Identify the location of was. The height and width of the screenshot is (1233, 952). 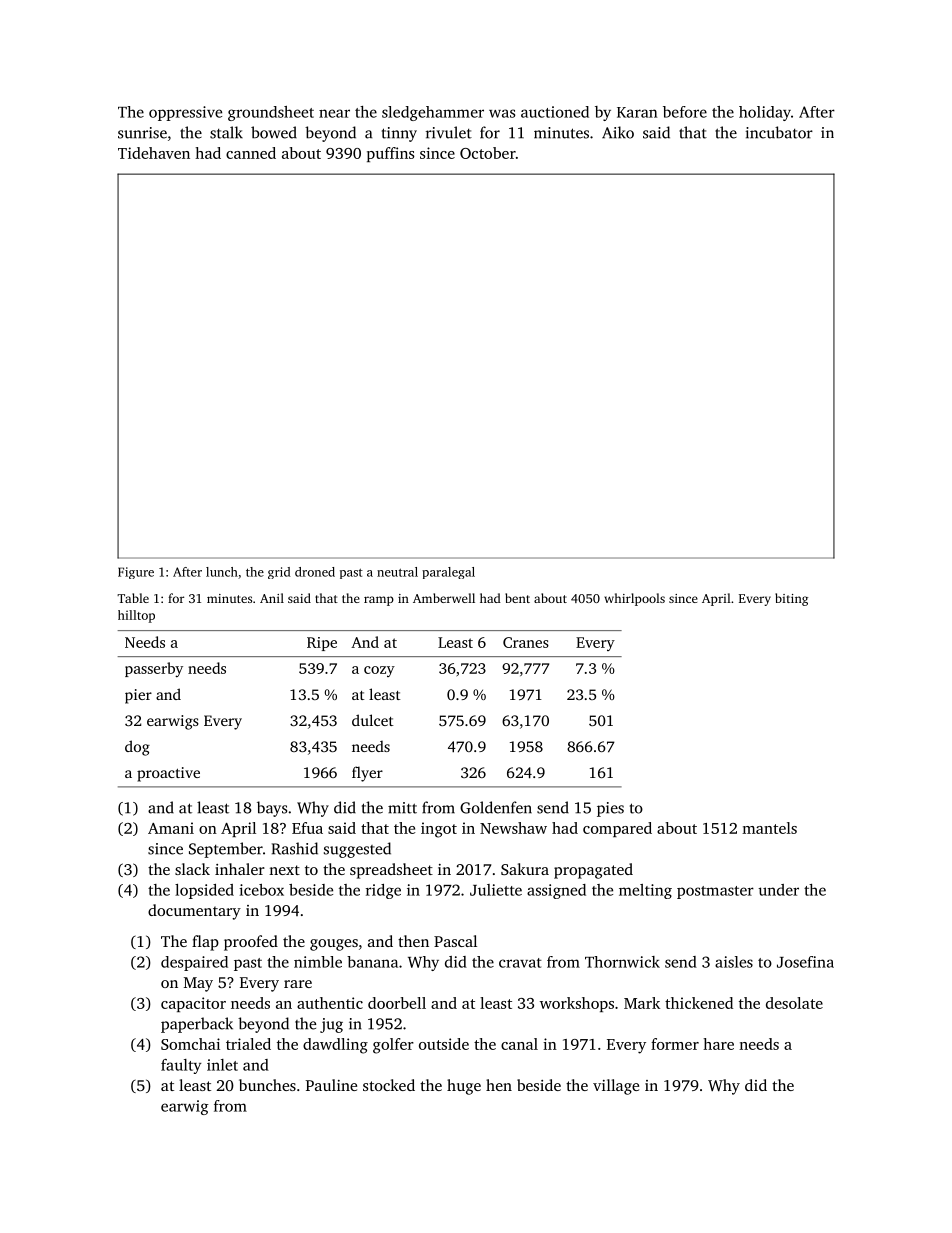
(502, 113).
